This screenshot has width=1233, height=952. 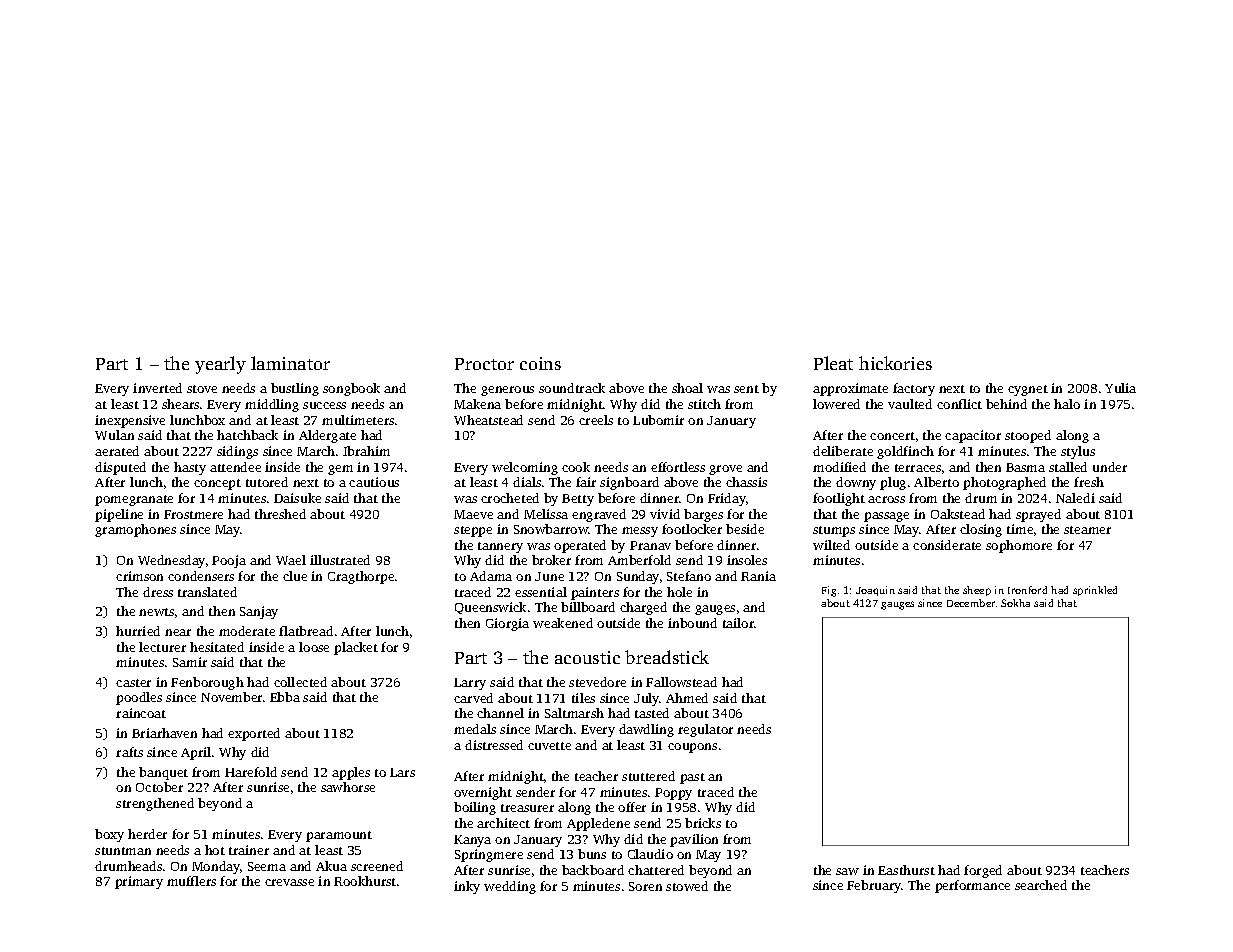 I want to click on Proctor, so click(x=484, y=364).
